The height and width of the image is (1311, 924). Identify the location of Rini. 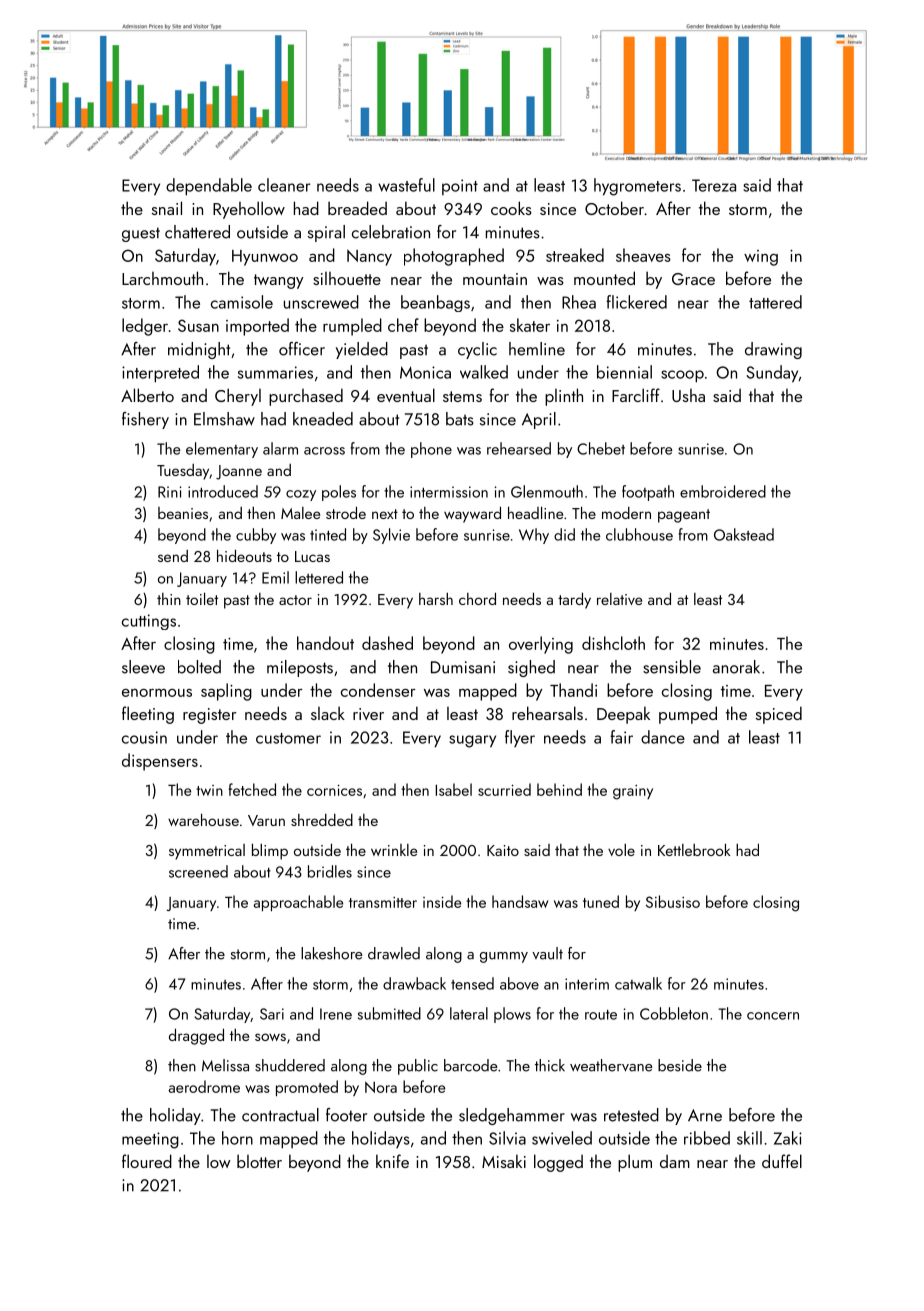
(170, 492).
